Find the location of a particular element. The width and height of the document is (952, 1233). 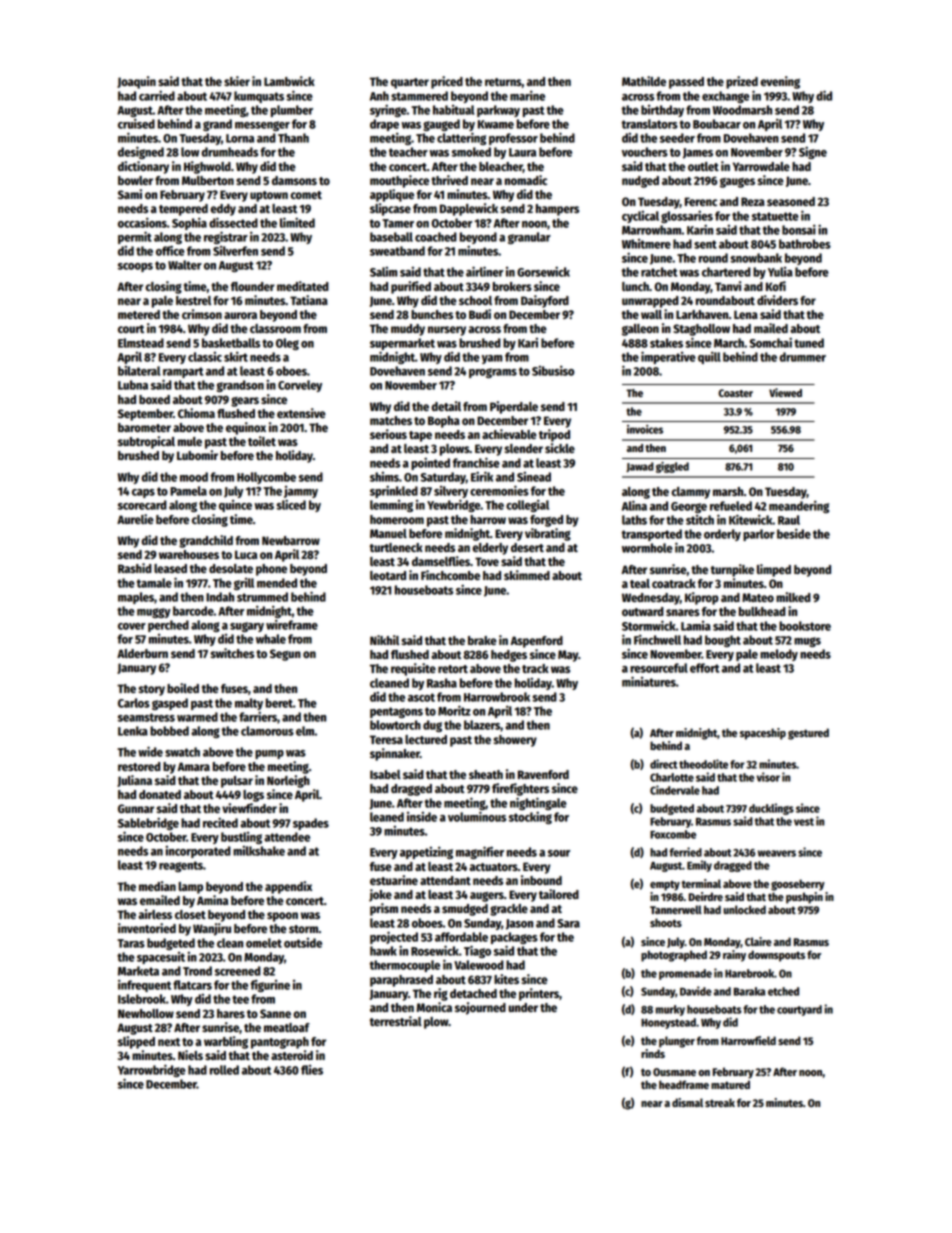

meandering is located at coordinates (799, 506).
